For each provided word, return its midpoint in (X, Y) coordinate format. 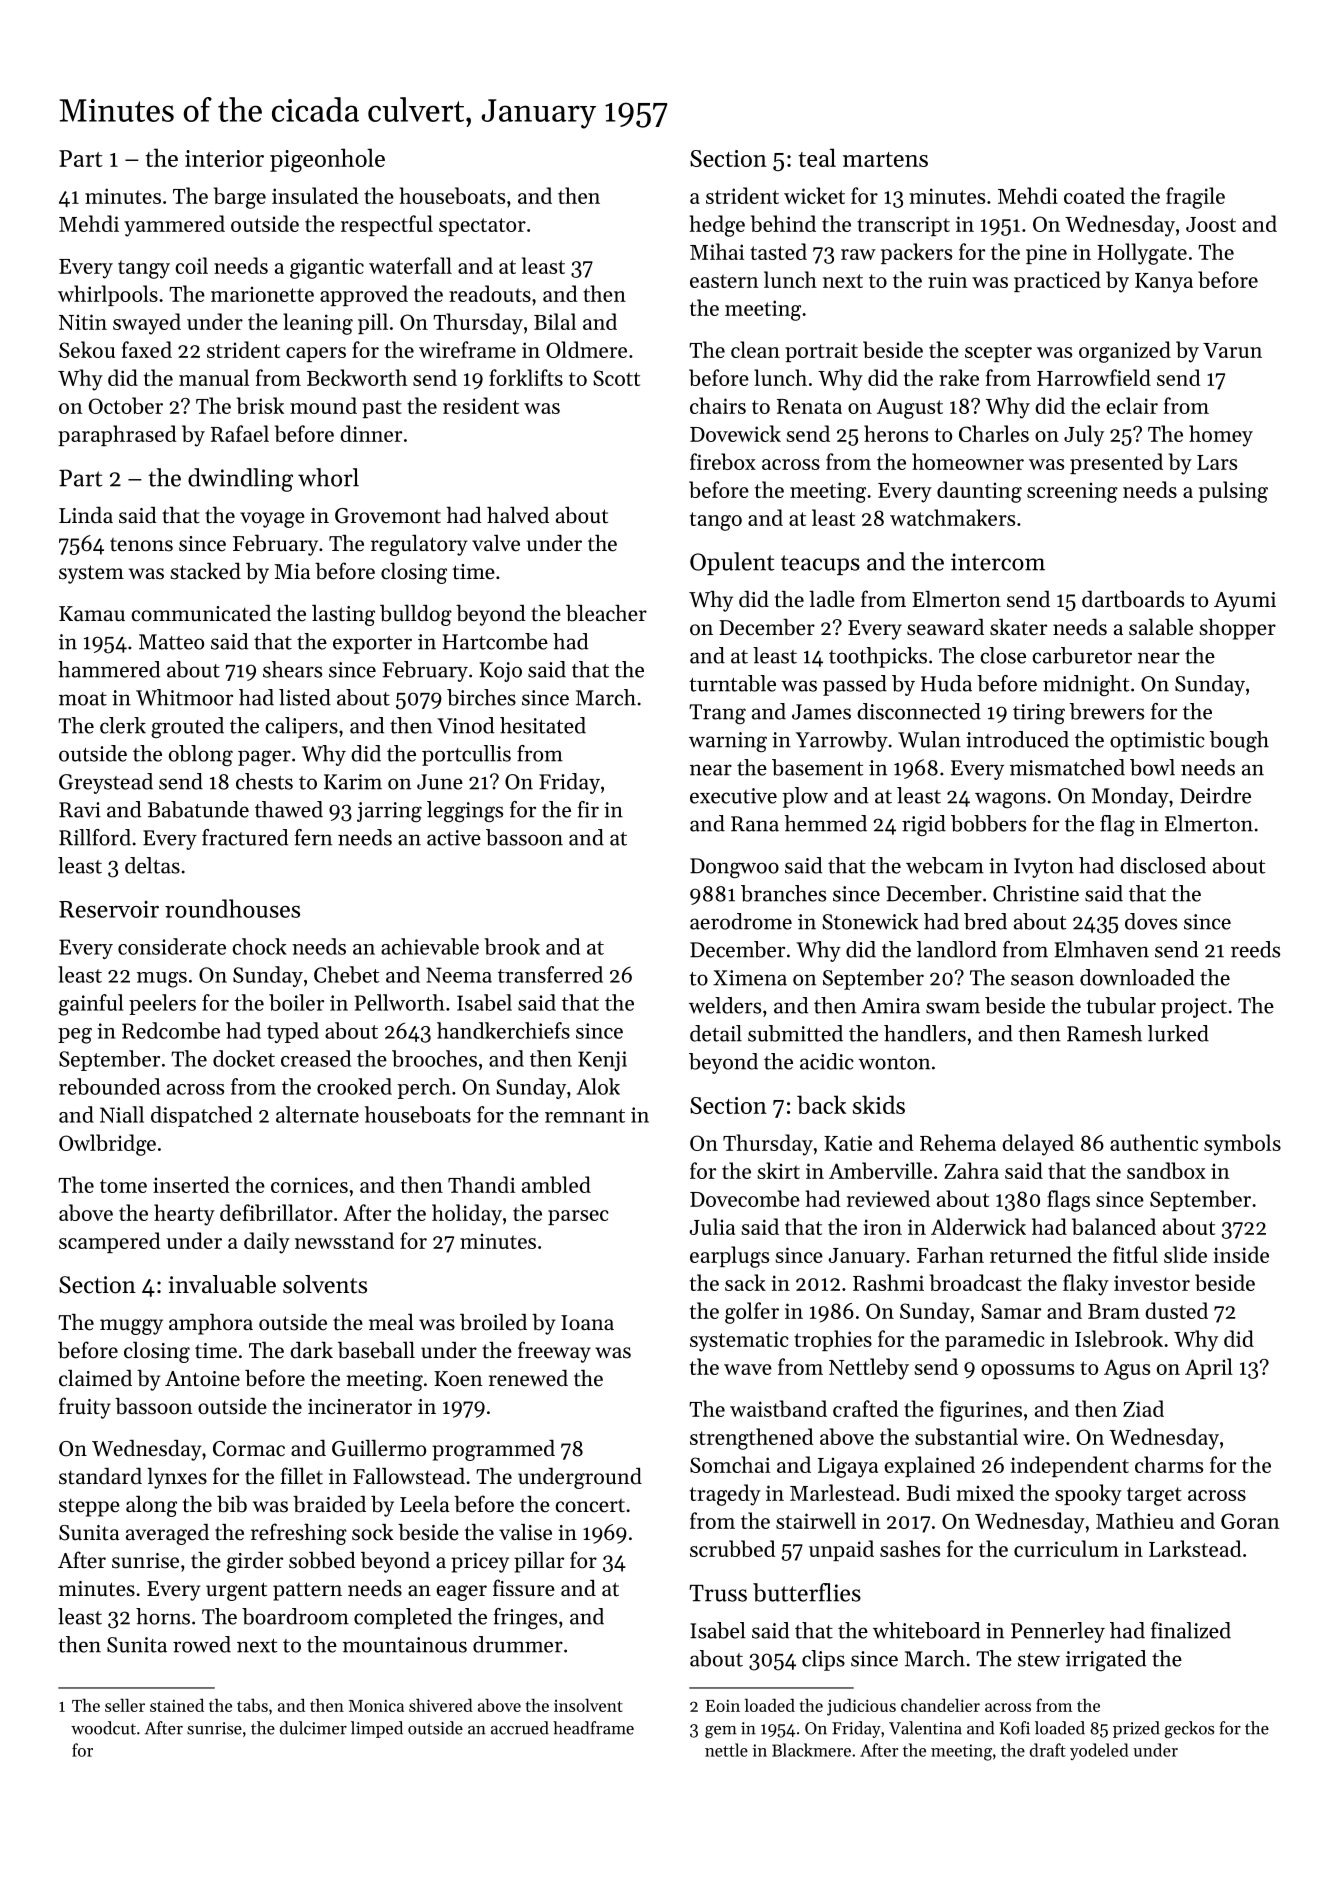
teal (817, 157)
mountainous (405, 1645)
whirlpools (108, 295)
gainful (91, 1005)
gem (721, 1732)
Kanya (1164, 283)
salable (1161, 627)
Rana (755, 824)
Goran (1250, 1521)
